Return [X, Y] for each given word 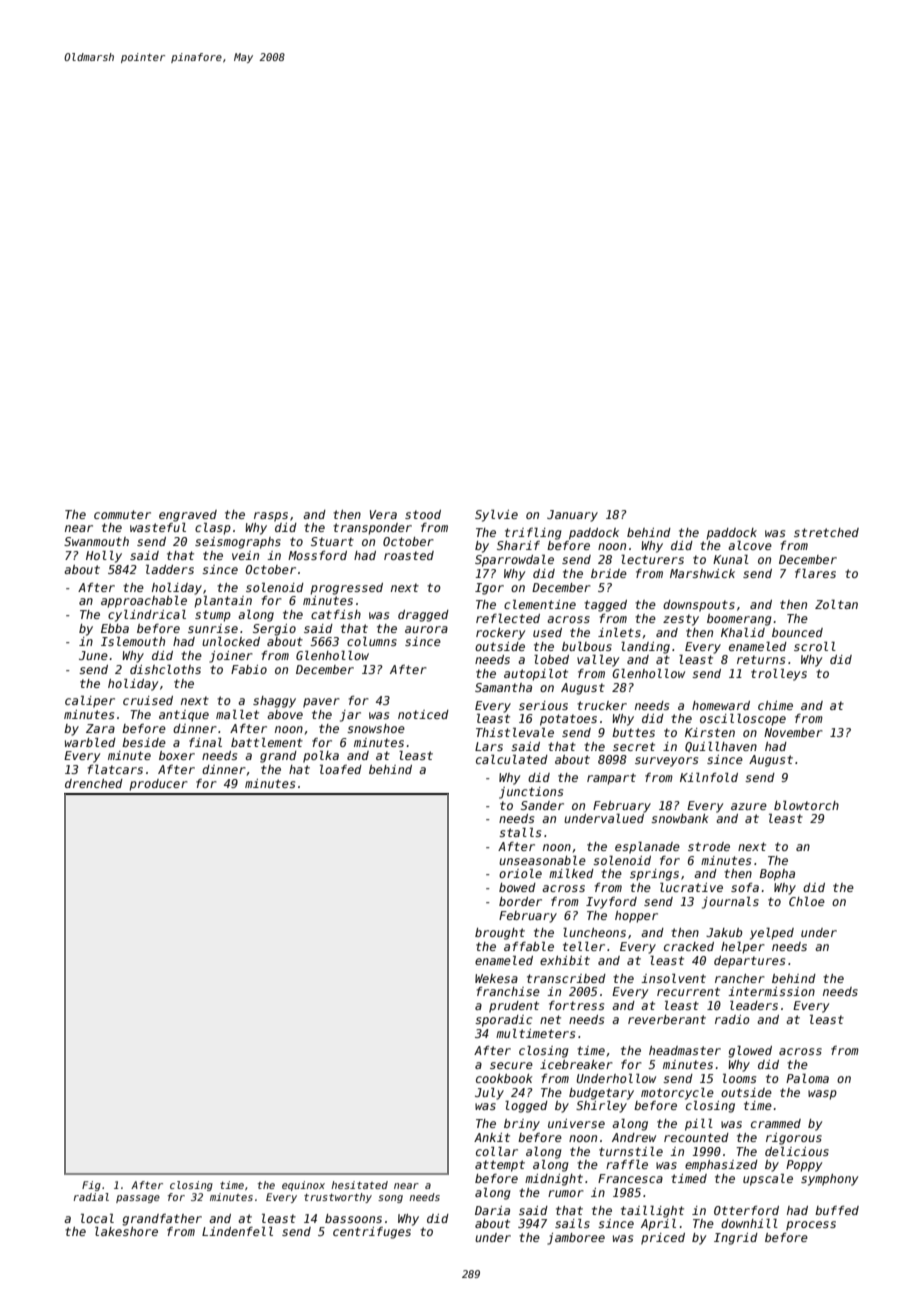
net [550, 1019]
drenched [94, 783]
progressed [346, 589]
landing [645, 648]
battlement [267, 742]
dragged [423, 616]
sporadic [503, 1021]
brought [500, 934]
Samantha [503, 687]
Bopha [777, 875]
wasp [822, 1095]
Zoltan [836, 604]
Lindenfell [237, 1231]
